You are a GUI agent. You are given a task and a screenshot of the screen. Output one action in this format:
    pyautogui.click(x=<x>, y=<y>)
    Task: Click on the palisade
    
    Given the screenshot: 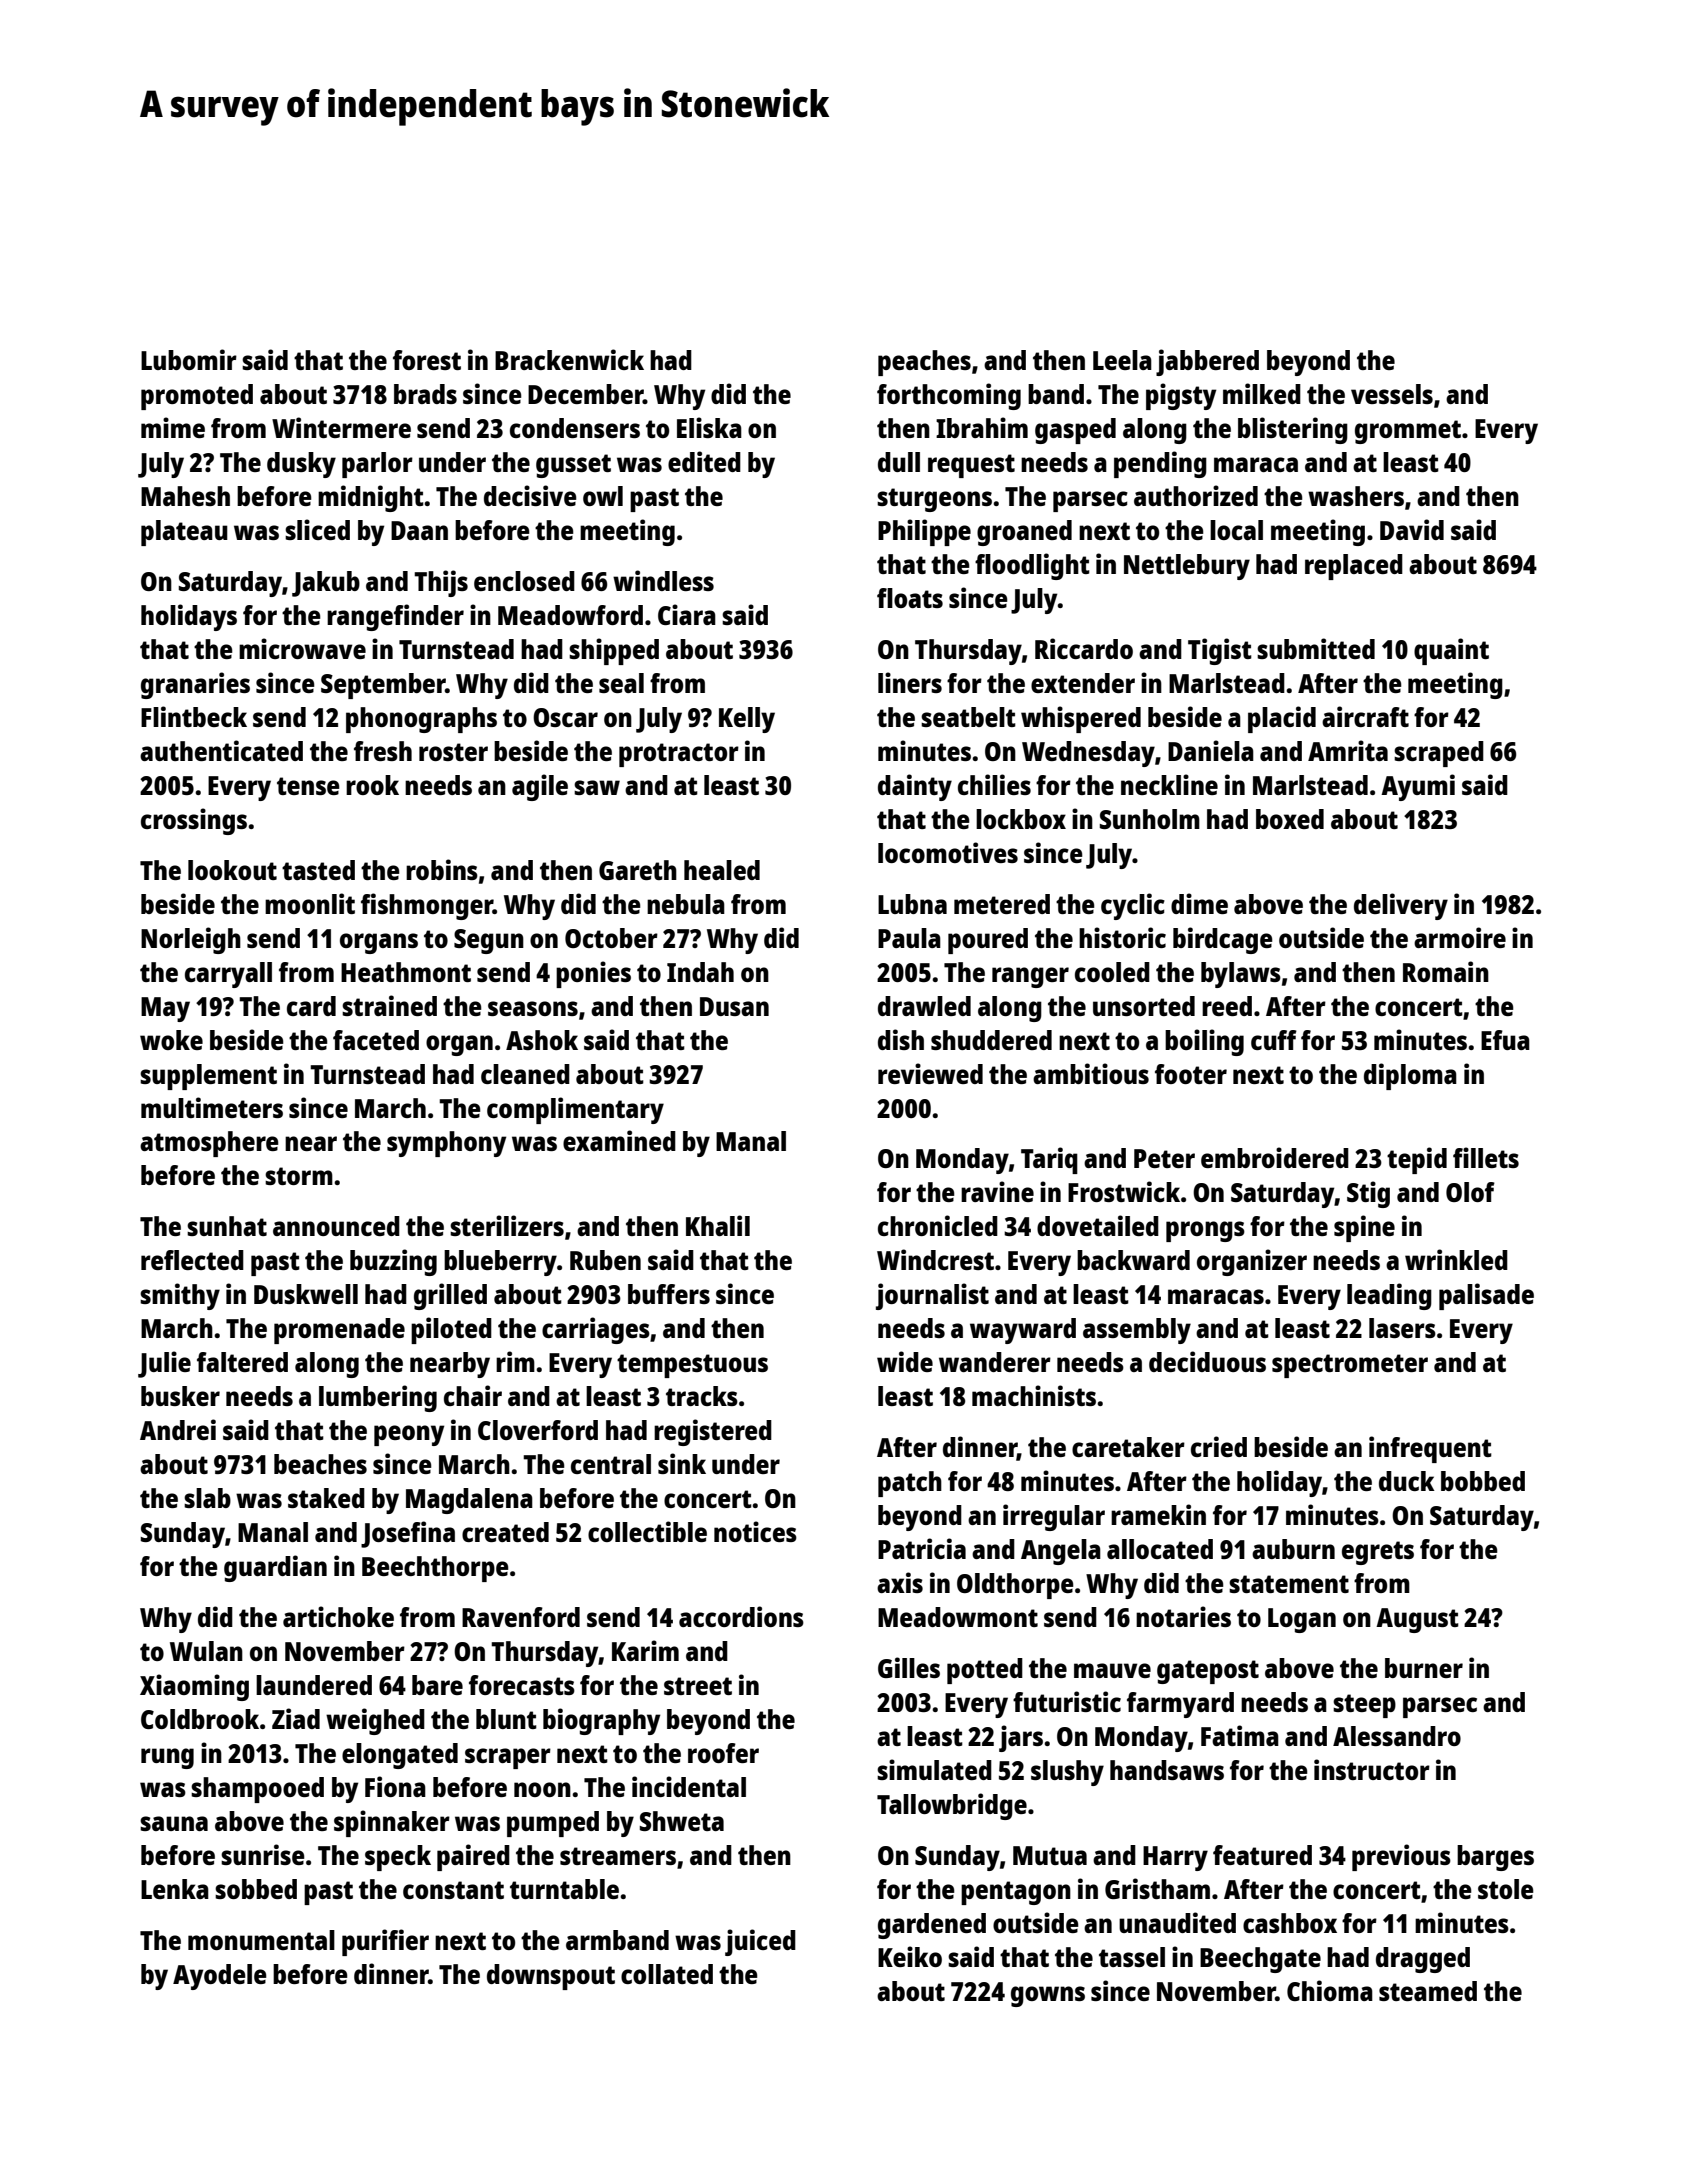 What is the action you would take?
    pyautogui.click(x=1486, y=1296)
